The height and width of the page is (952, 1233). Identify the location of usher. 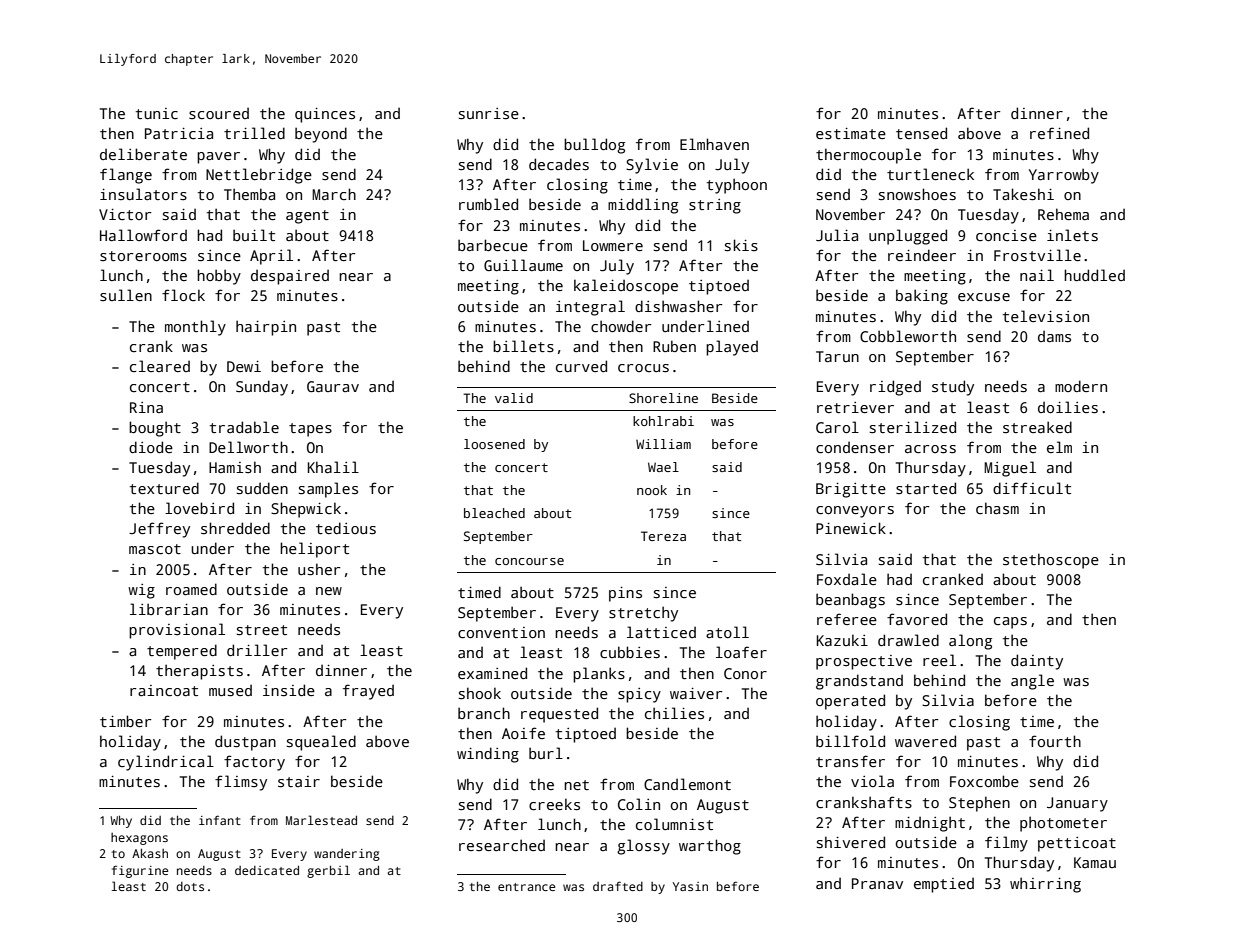
(319, 569).
